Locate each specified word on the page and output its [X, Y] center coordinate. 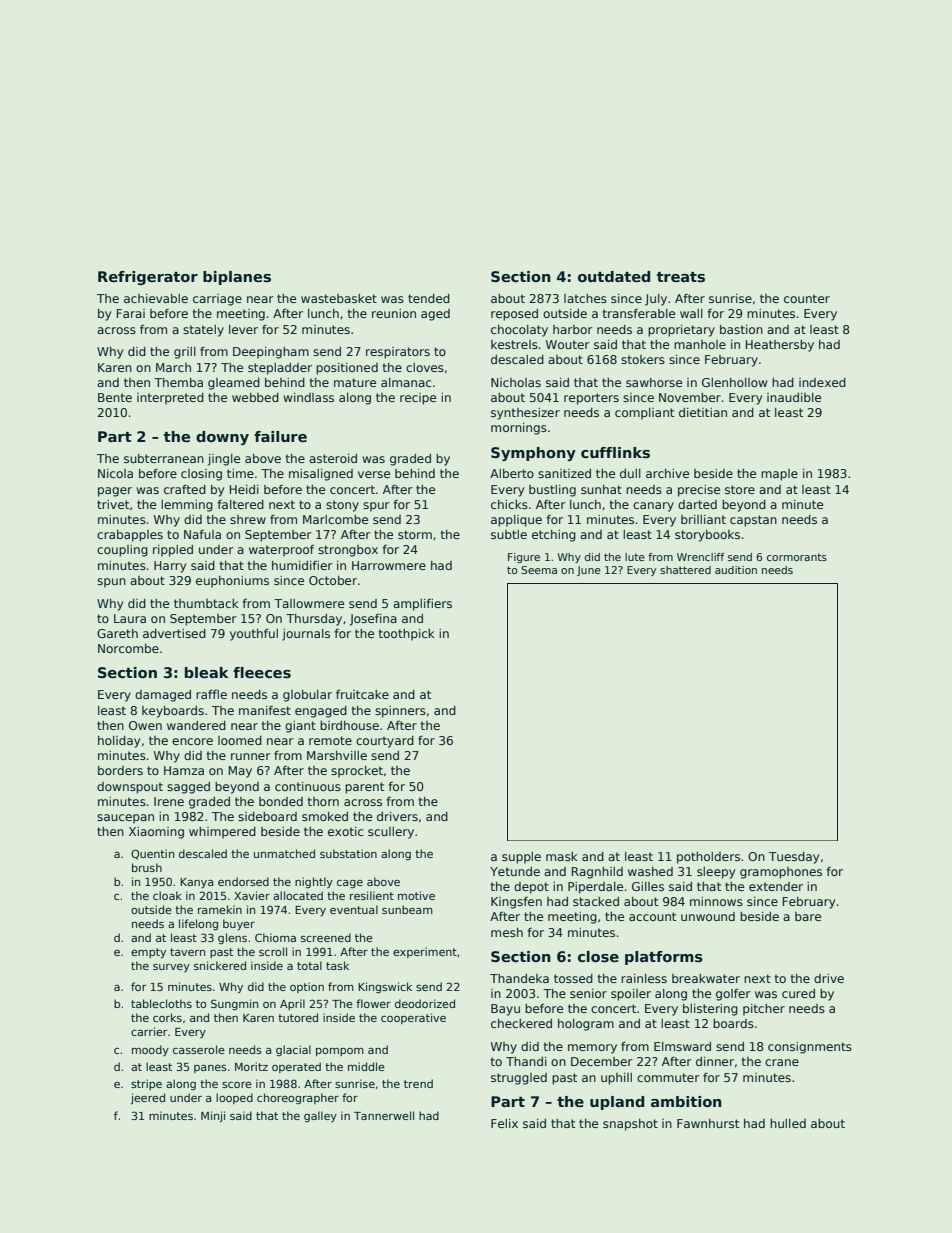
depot [531, 888]
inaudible [794, 397]
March [173, 367]
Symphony [533, 454]
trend [418, 1083]
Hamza [184, 770]
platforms [664, 958]
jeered [148, 1098]
